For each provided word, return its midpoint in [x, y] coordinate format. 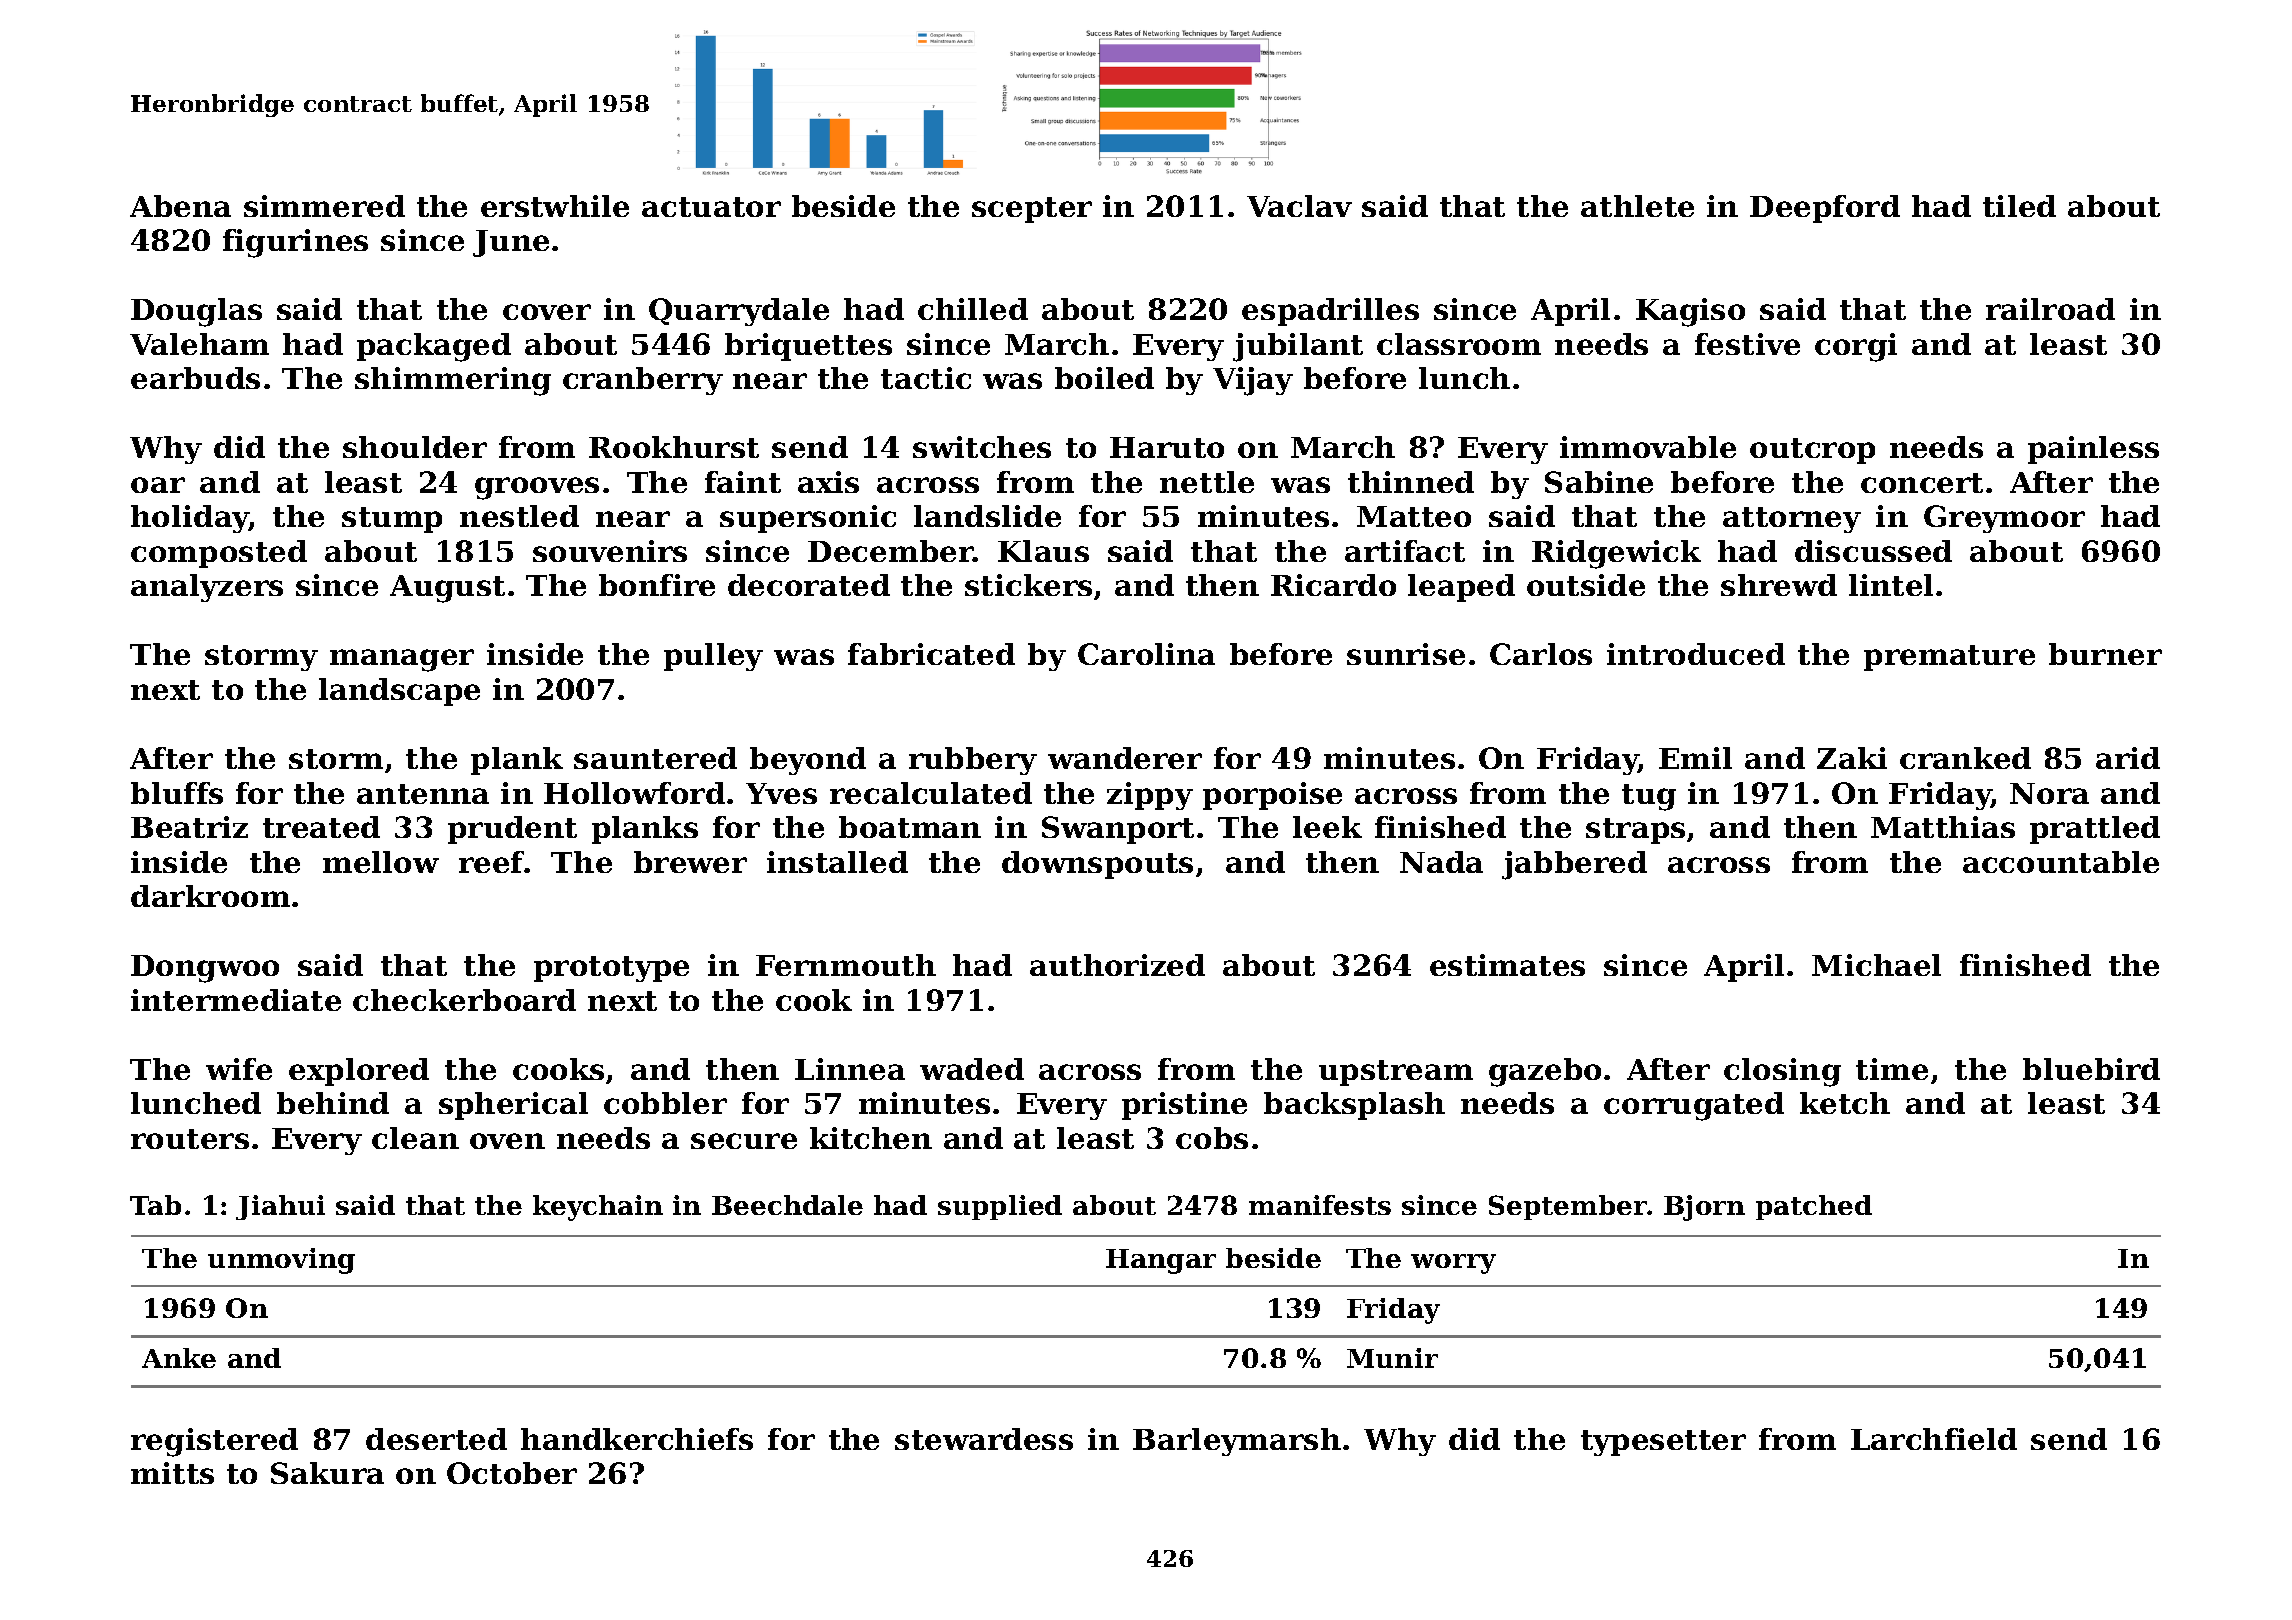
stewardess [984, 1439]
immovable [1648, 447]
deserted [436, 1439]
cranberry [643, 381]
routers [190, 1139]
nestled [519, 516]
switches [982, 447]
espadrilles [1330, 312]
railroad [2050, 309]
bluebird [2091, 1069]
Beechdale [787, 1205]
